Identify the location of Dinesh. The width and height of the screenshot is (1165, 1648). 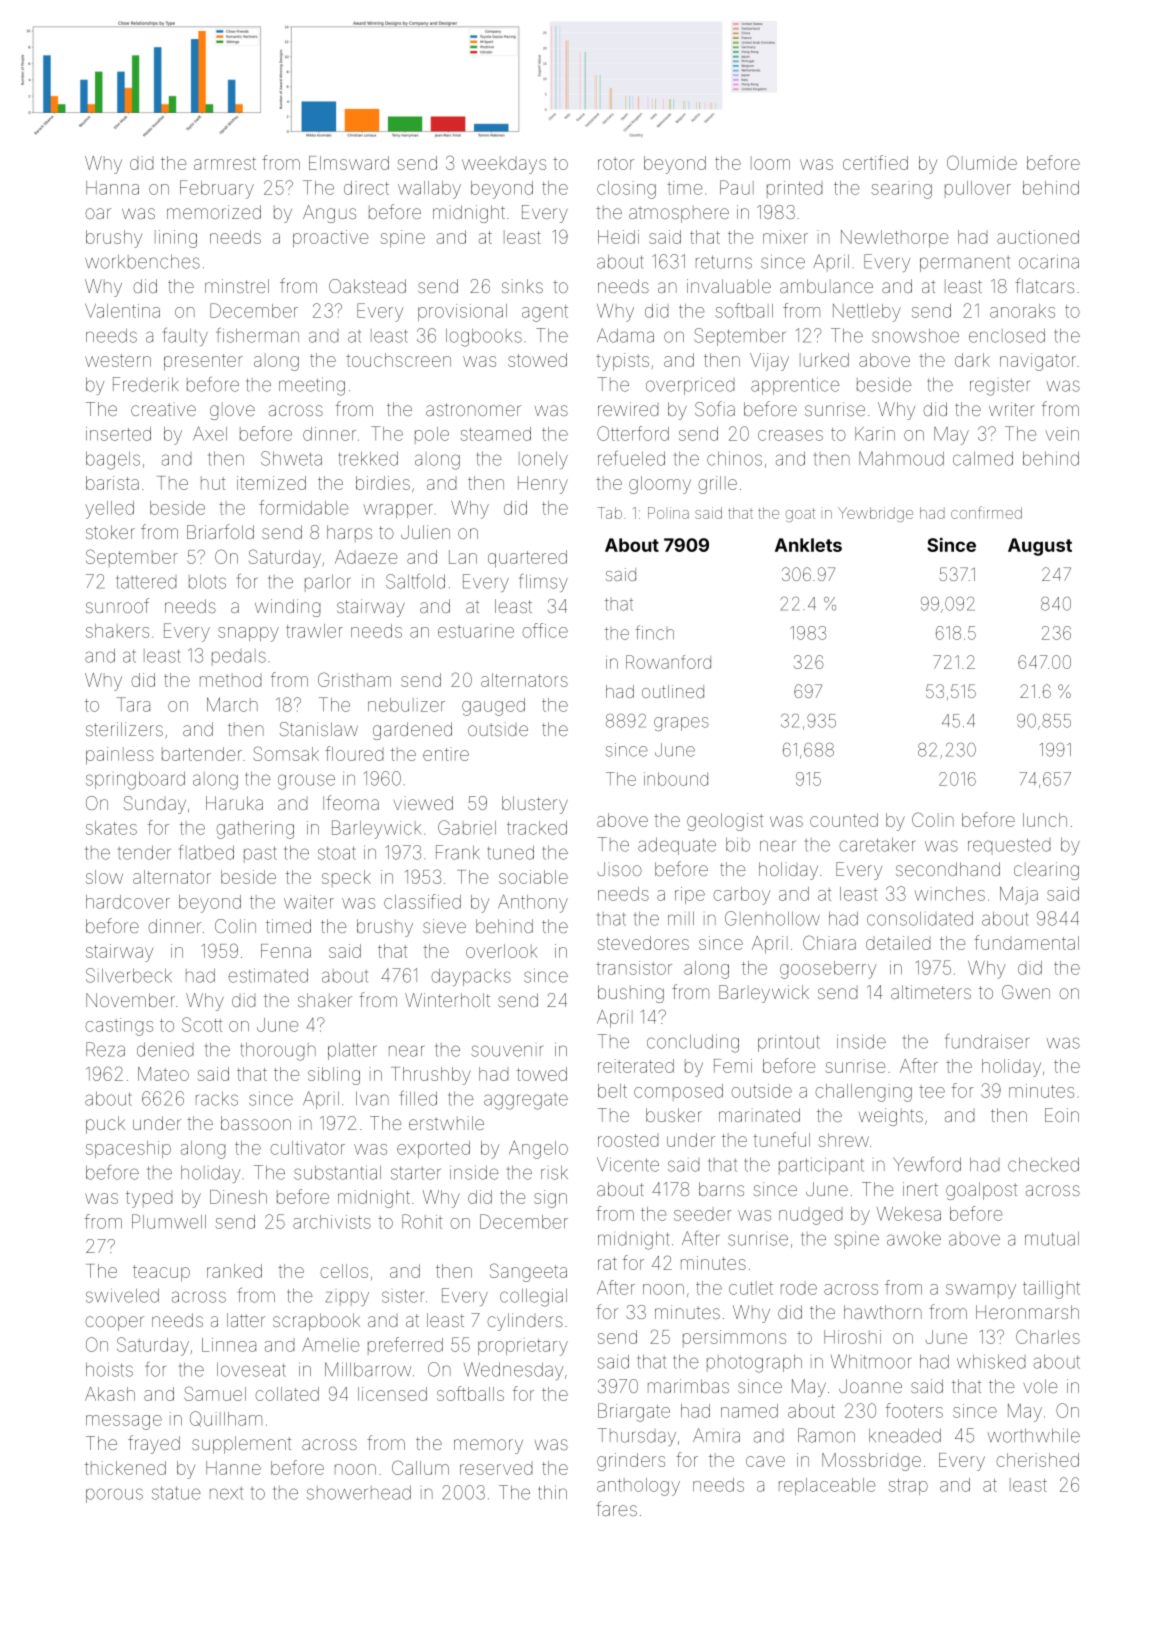
(238, 1197).
